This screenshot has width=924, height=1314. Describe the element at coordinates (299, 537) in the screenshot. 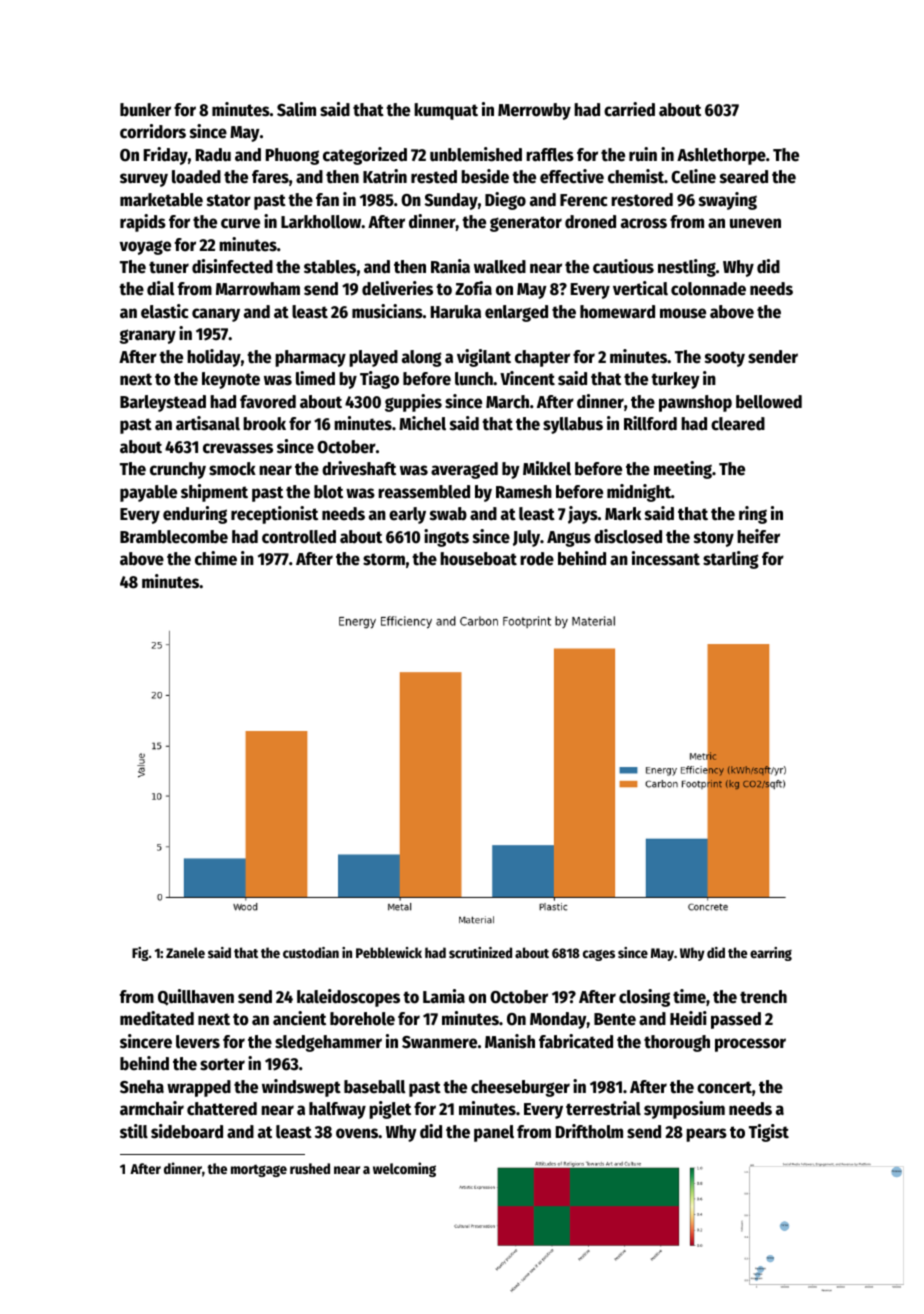

I see `controlled` at that location.
